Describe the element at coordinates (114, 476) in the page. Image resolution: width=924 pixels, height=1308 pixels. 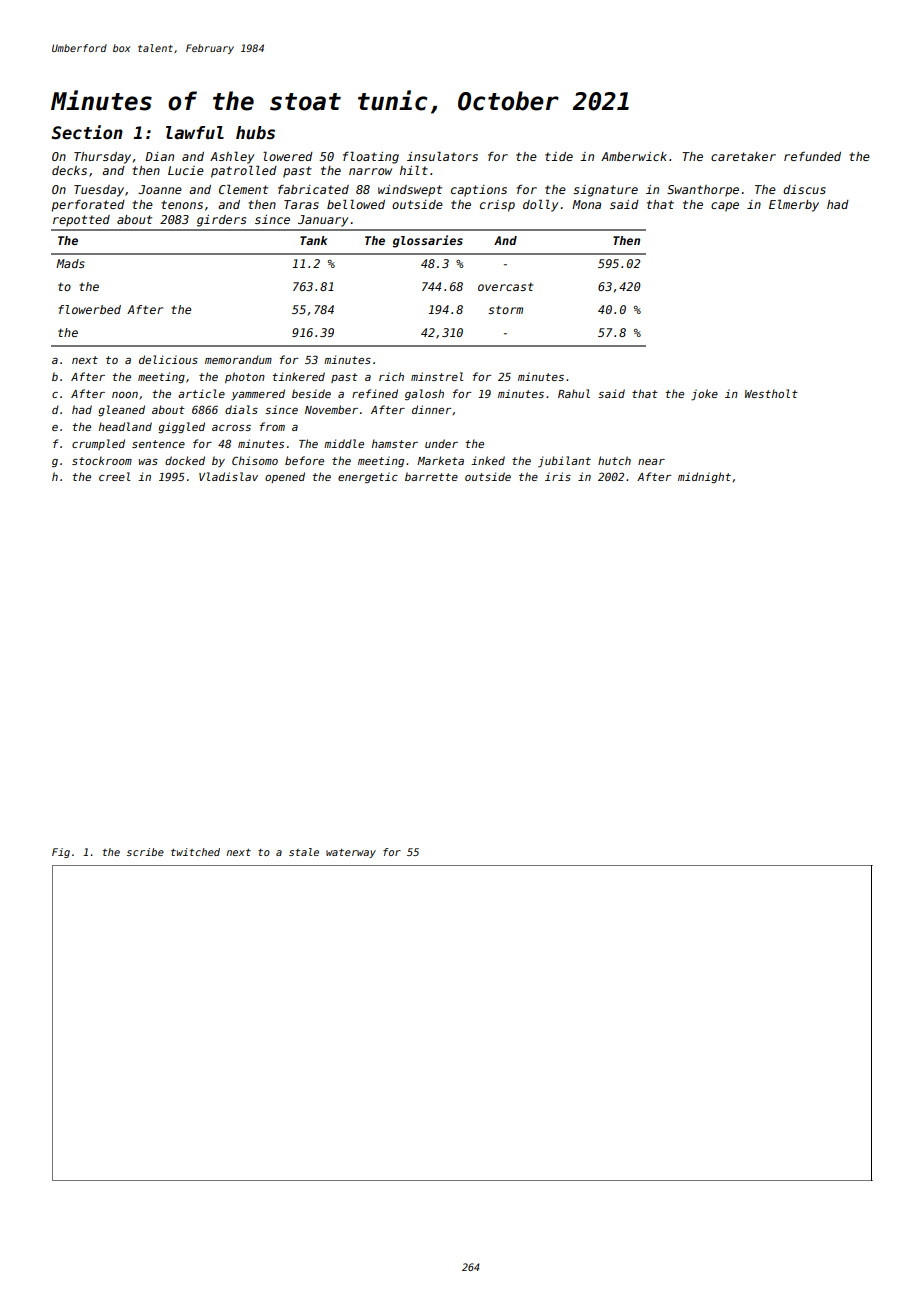
I see `creel` at that location.
